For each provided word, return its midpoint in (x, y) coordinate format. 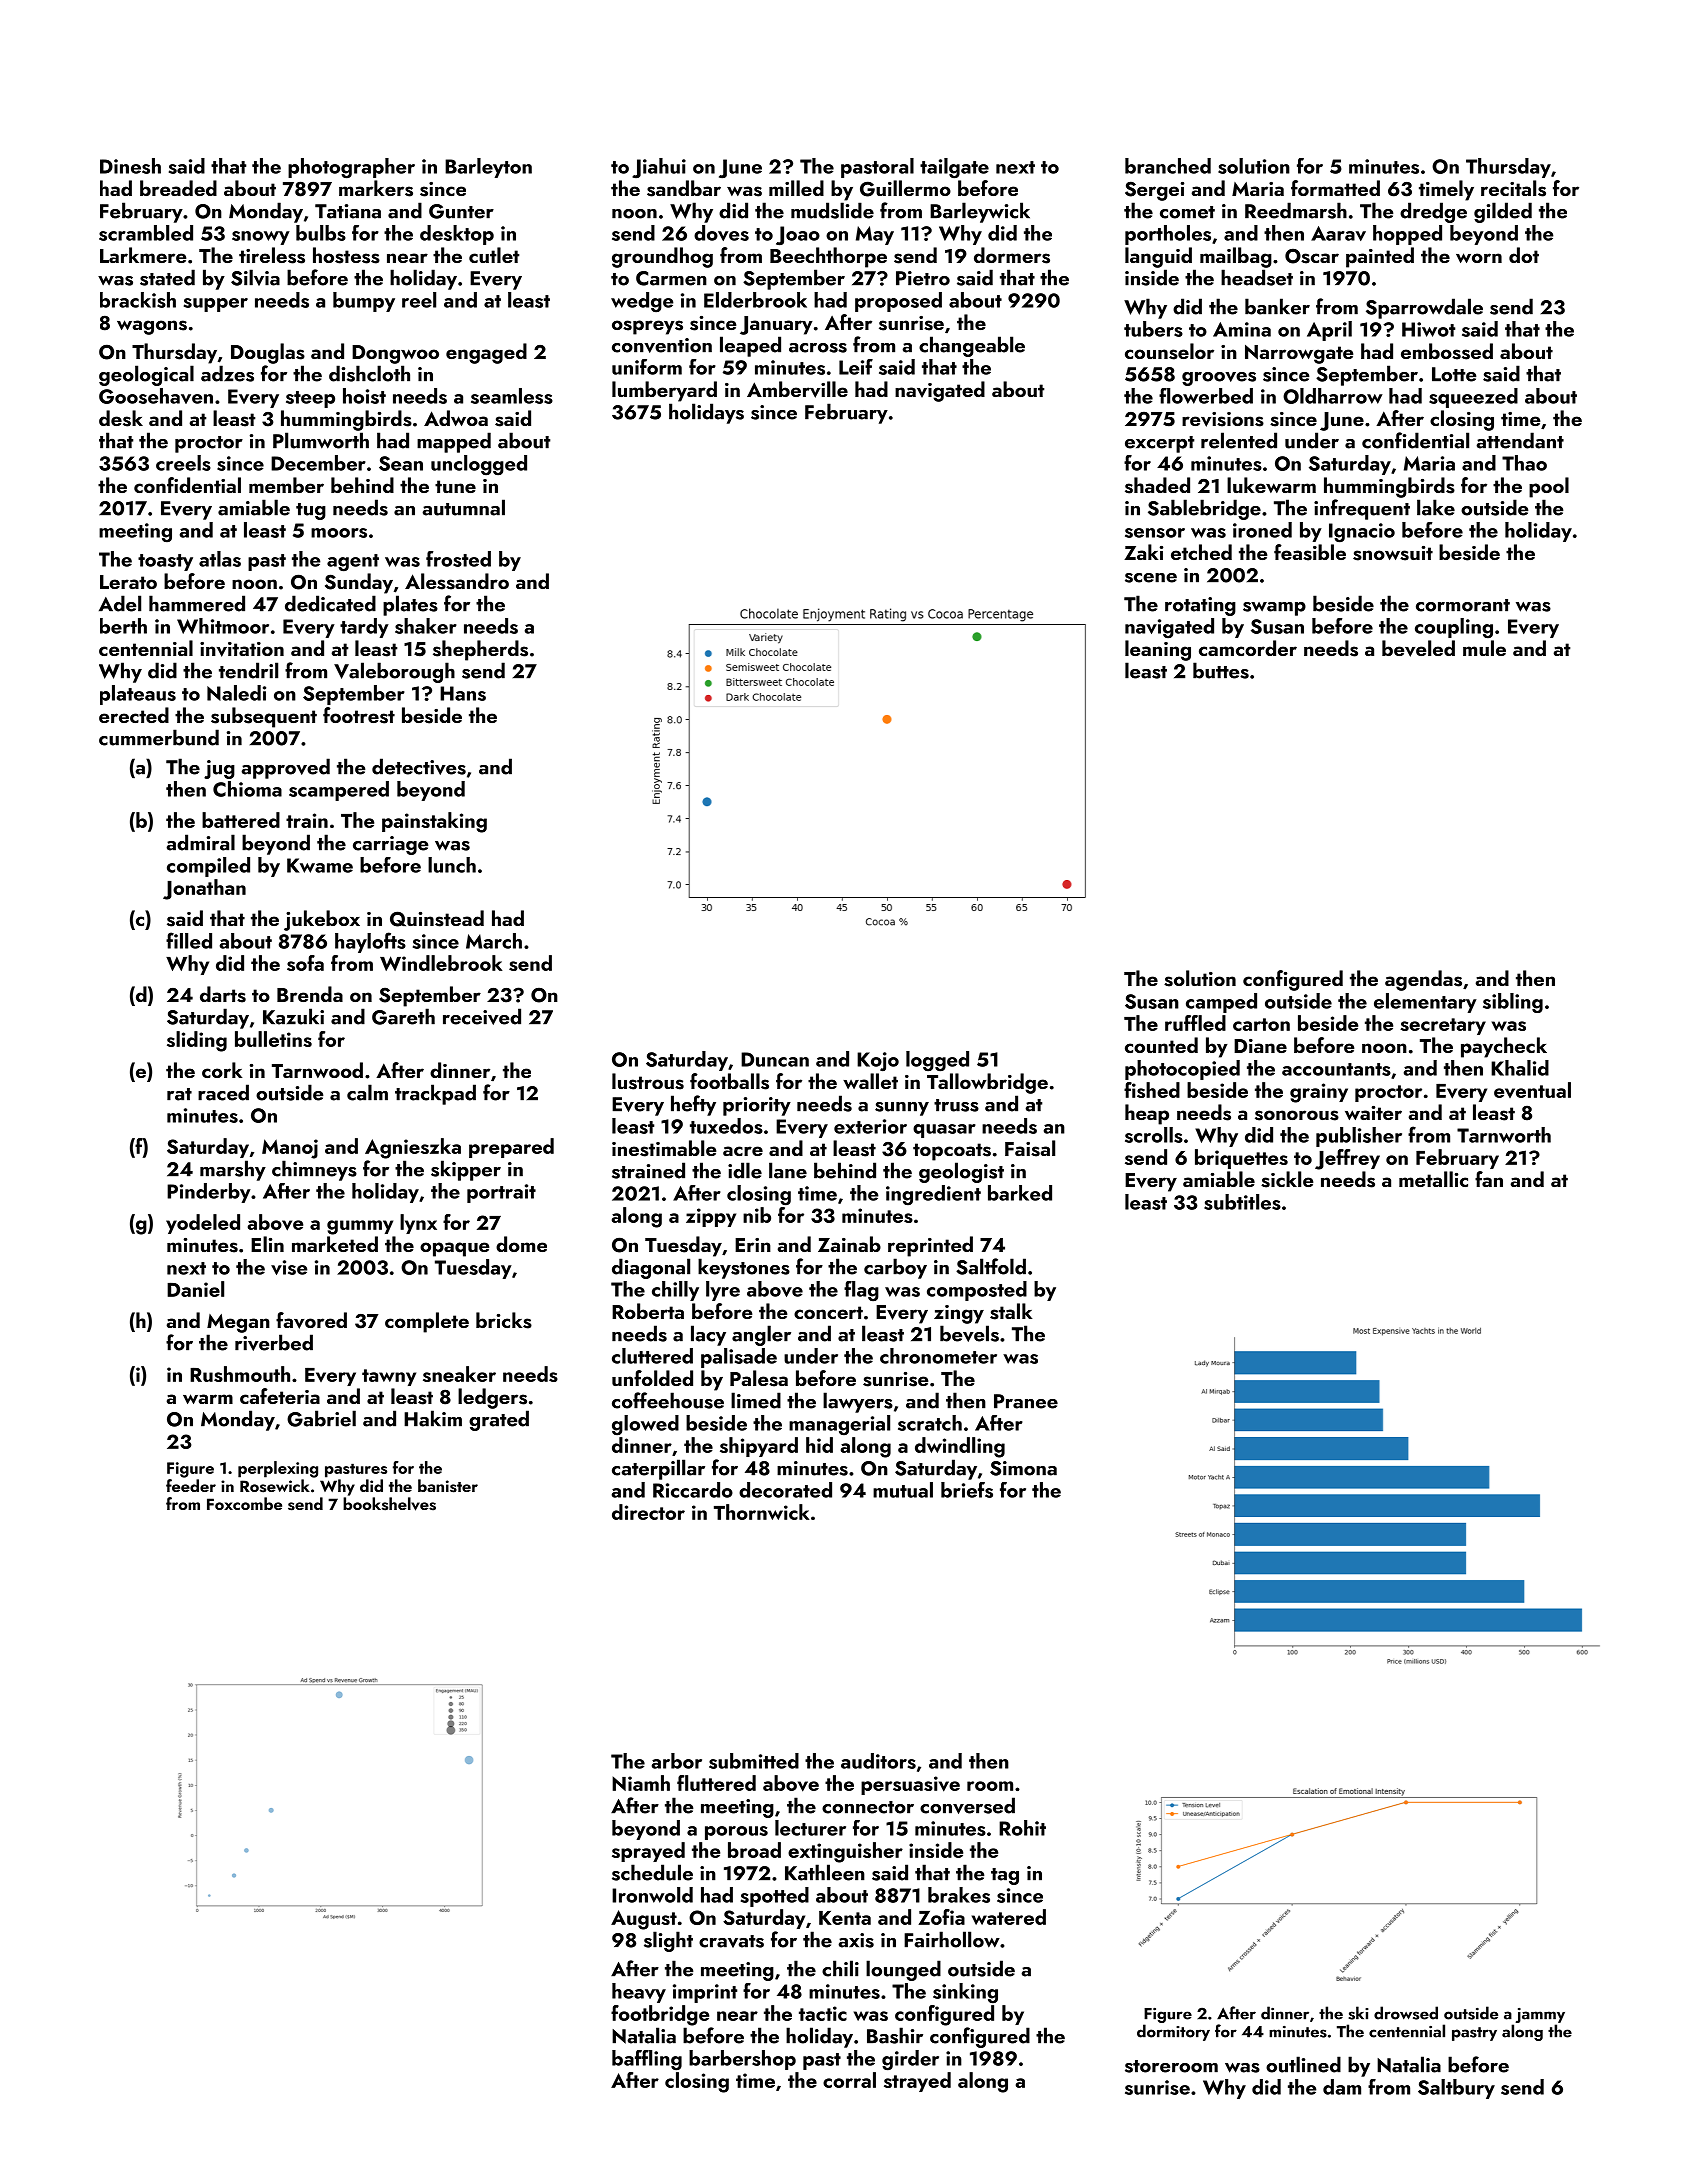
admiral (200, 842)
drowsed (1406, 2013)
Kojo (878, 1062)
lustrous (648, 1081)
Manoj (290, 1149)
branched (1168, 166)
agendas (1423, 980)
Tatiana (348, 211)
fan (1489, 1179)
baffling (647, 2060)
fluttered (716, 1783)
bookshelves (389, 1504)
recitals (1513, 188)
